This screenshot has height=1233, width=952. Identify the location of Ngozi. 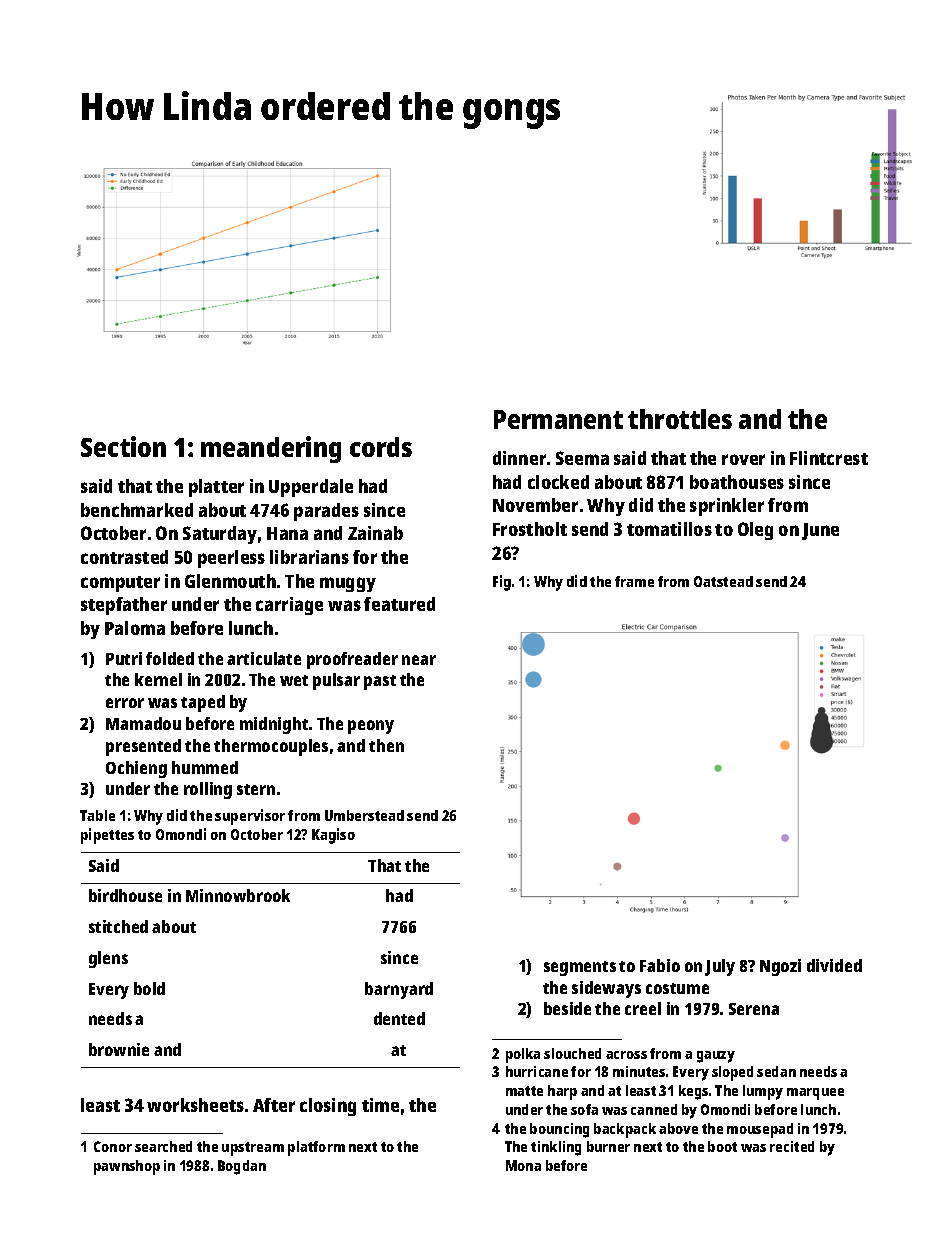
(780, 967).
